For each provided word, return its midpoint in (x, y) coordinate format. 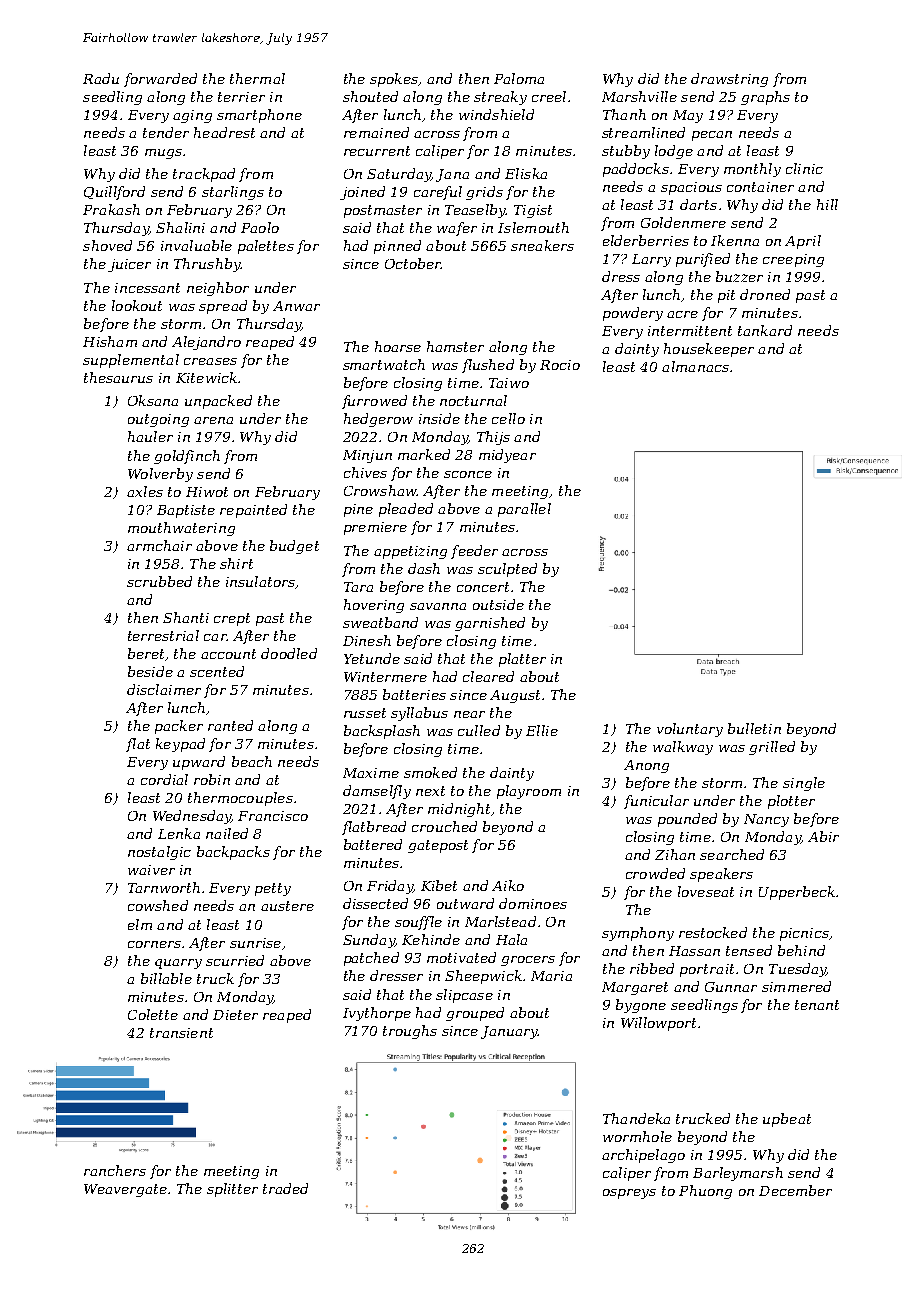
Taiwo (509, 383)
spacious (691, 188)
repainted (253, 511)
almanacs (695, 366)
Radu (101, 78)
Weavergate (125, 1190)
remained (376, 132)
